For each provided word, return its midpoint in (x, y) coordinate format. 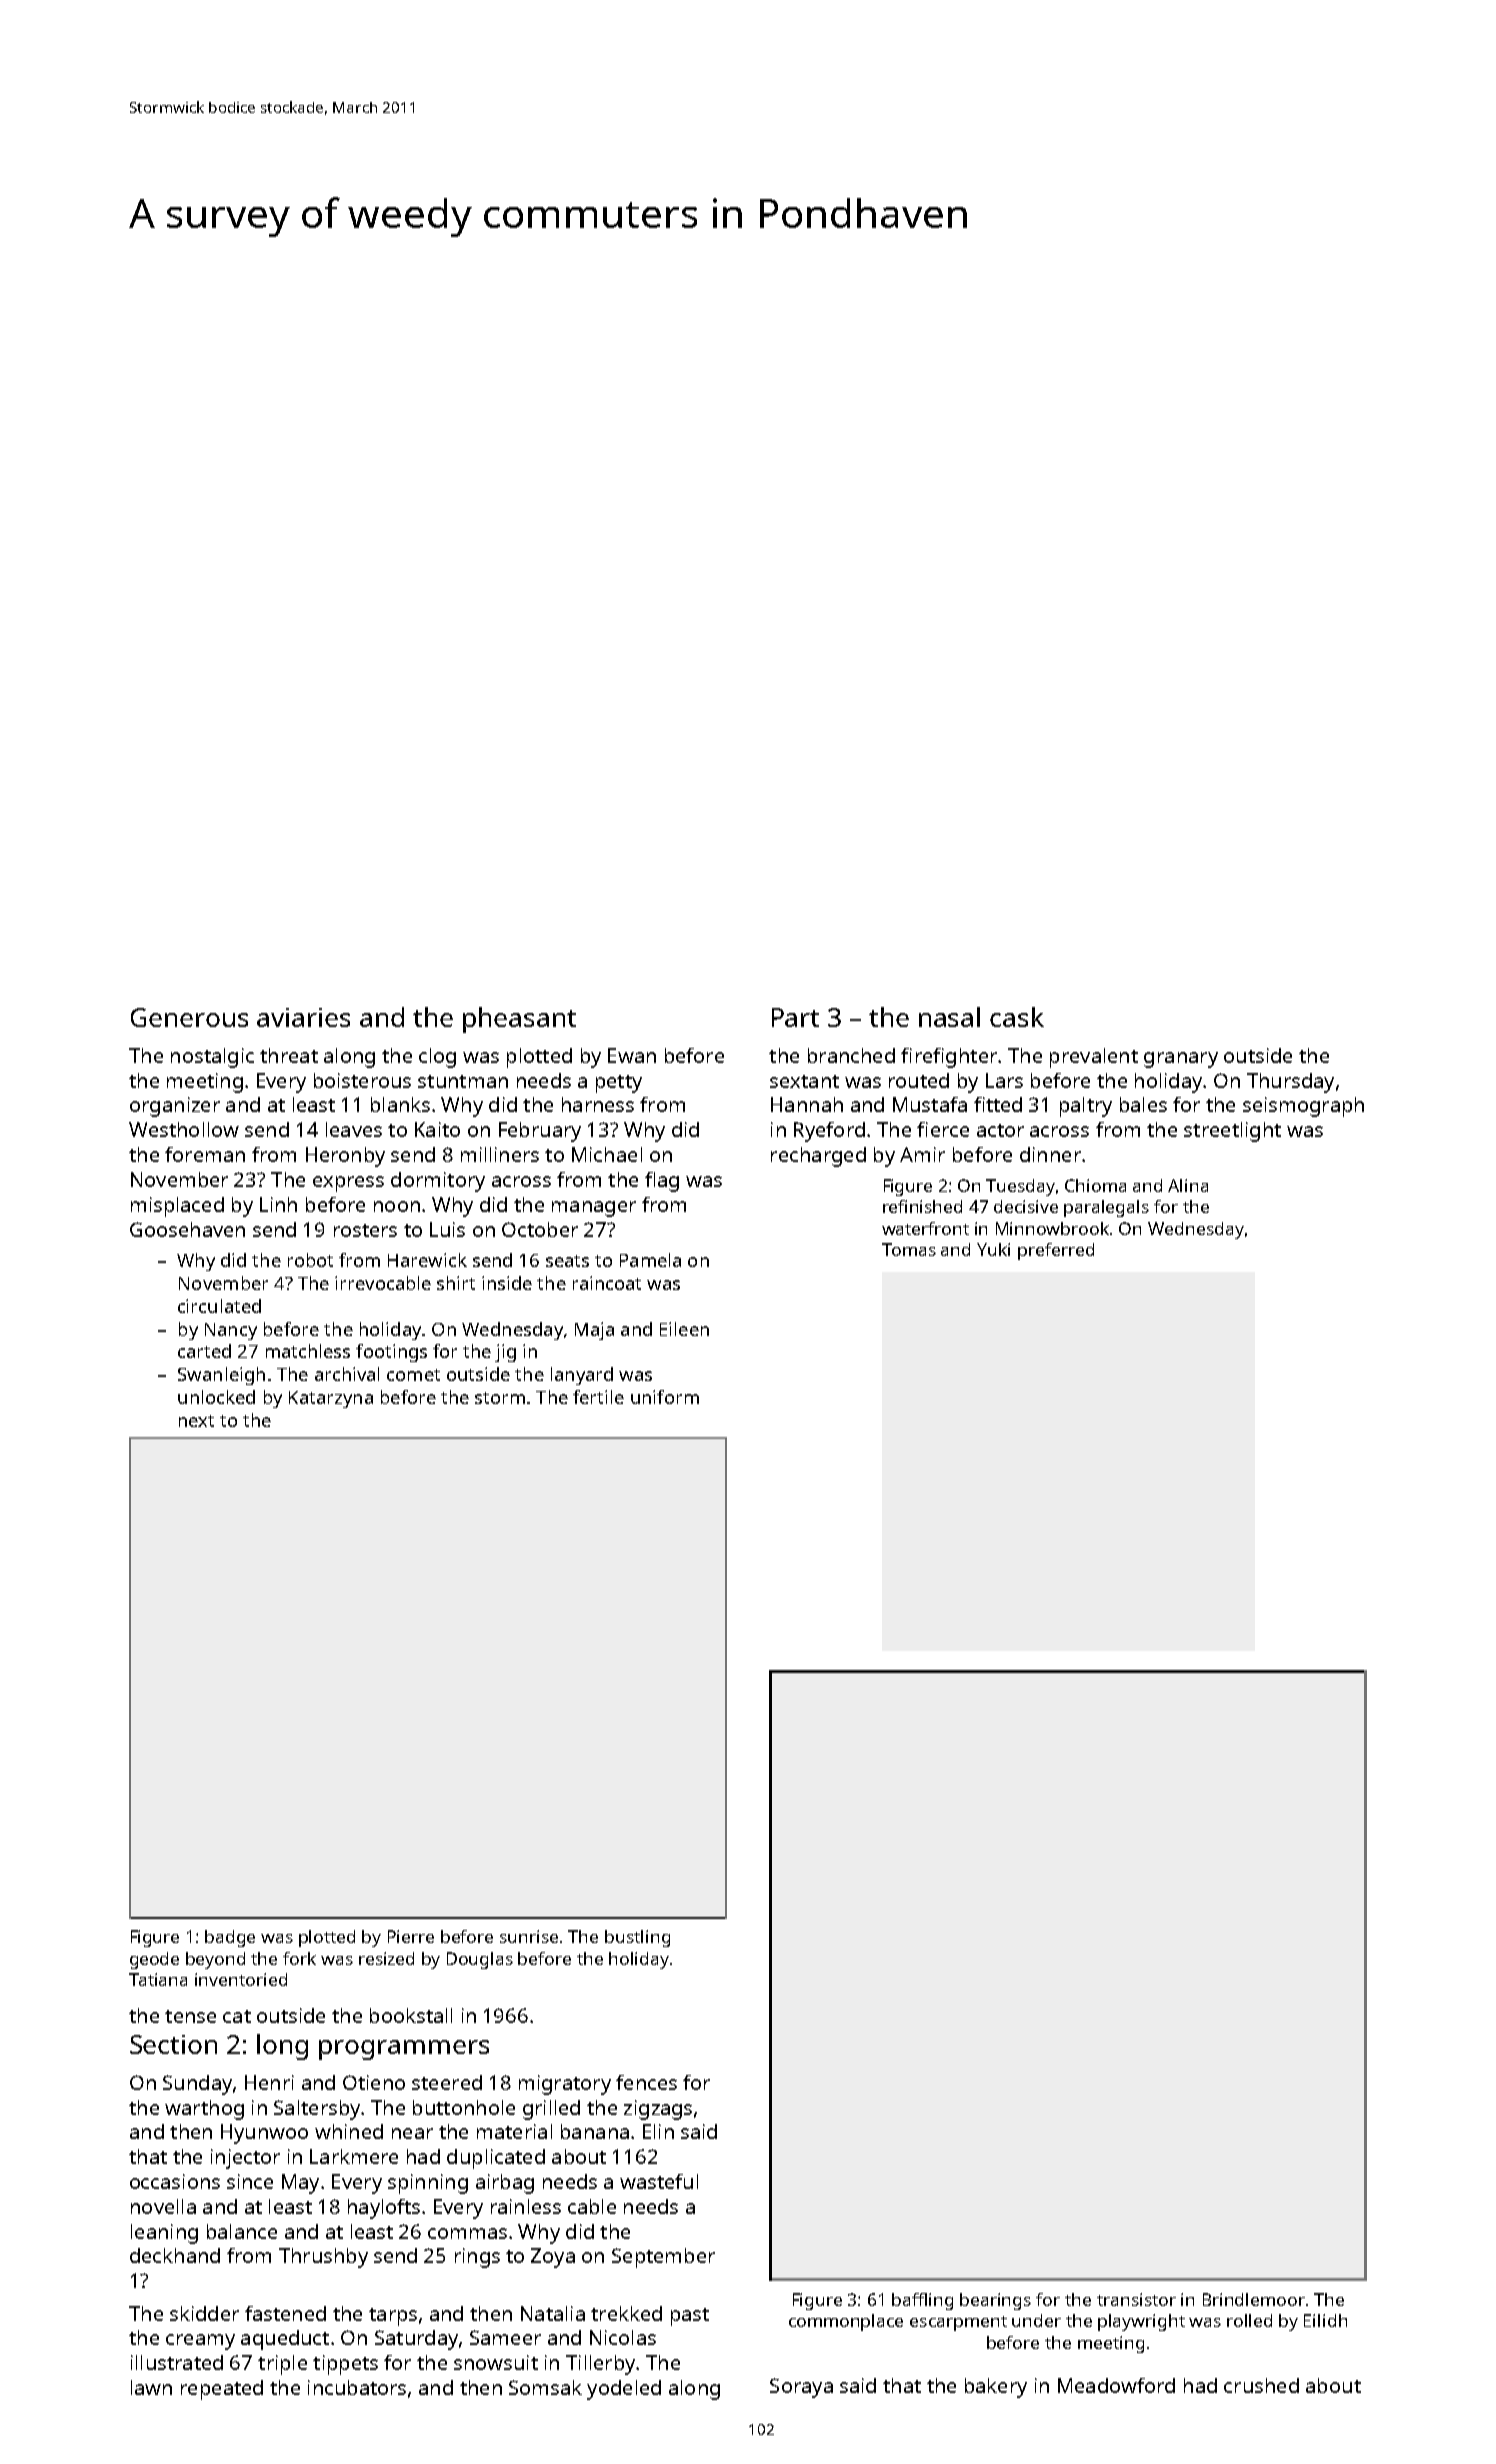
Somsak (545, 2387)
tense (190, 2016)
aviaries (303, 1017)
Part (795, 1017)
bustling (637, 1938)
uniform (665, 1397)
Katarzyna (331, 1399)
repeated (222, 2390)
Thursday (1290, 1083)
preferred (1056, 1251)
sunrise (529, 1936)
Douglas (480, 1960)
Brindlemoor (1254, 2299)
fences (646, 2082)
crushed (1261, 2385)
